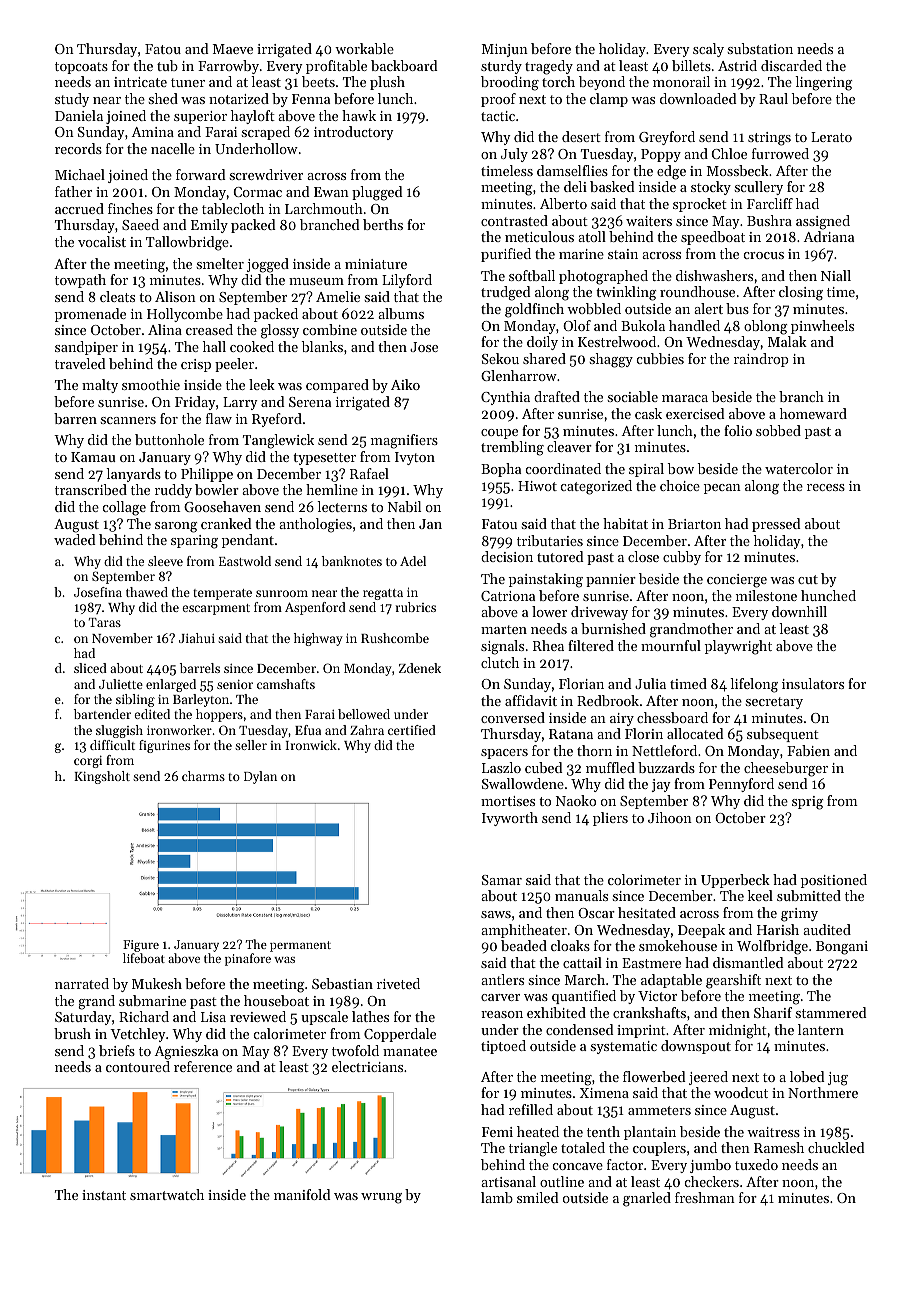  I want to click on forward, so click(201, 174).
